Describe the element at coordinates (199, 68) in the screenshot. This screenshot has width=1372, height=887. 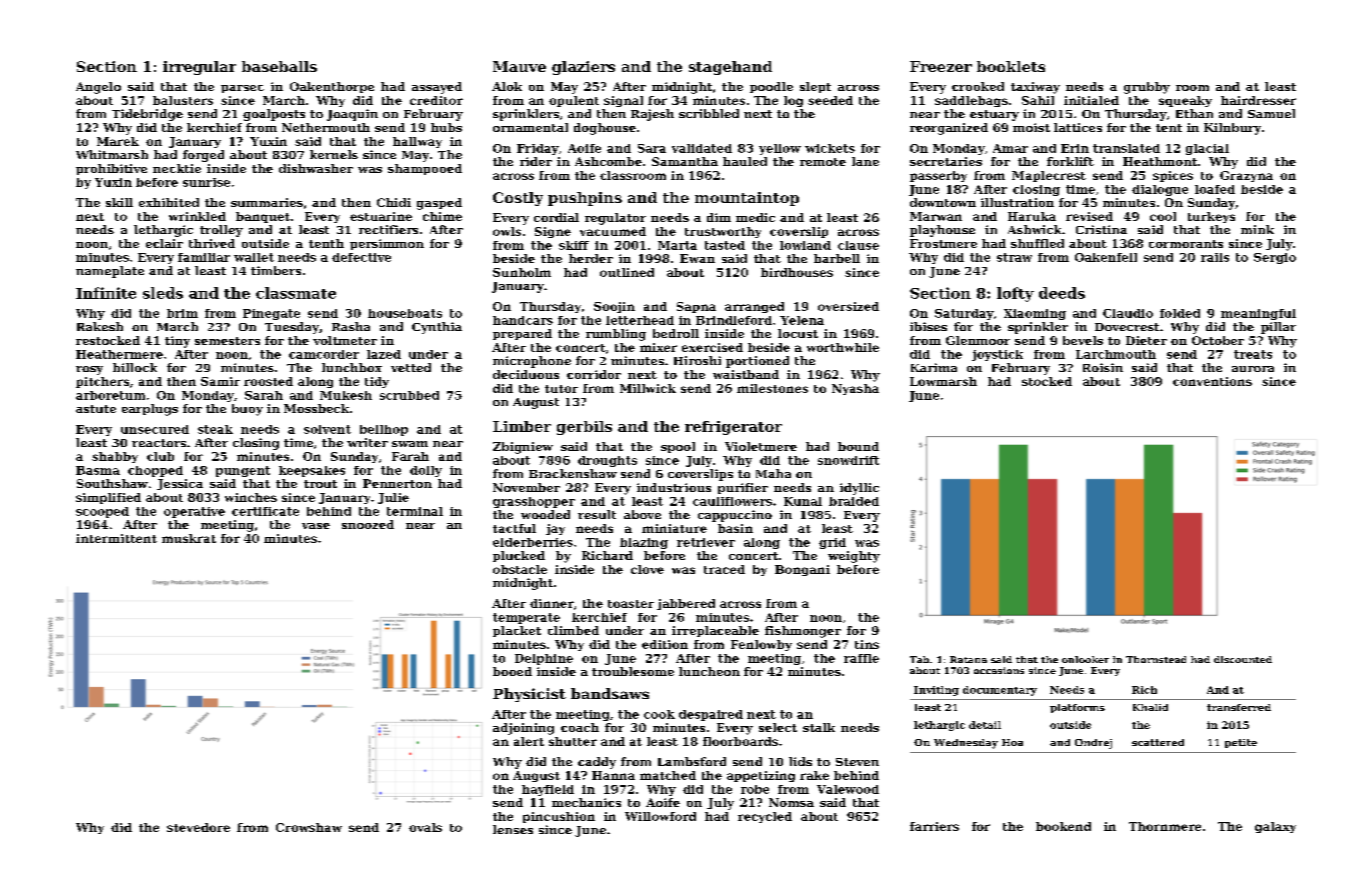
I see `irregular` at that location.
